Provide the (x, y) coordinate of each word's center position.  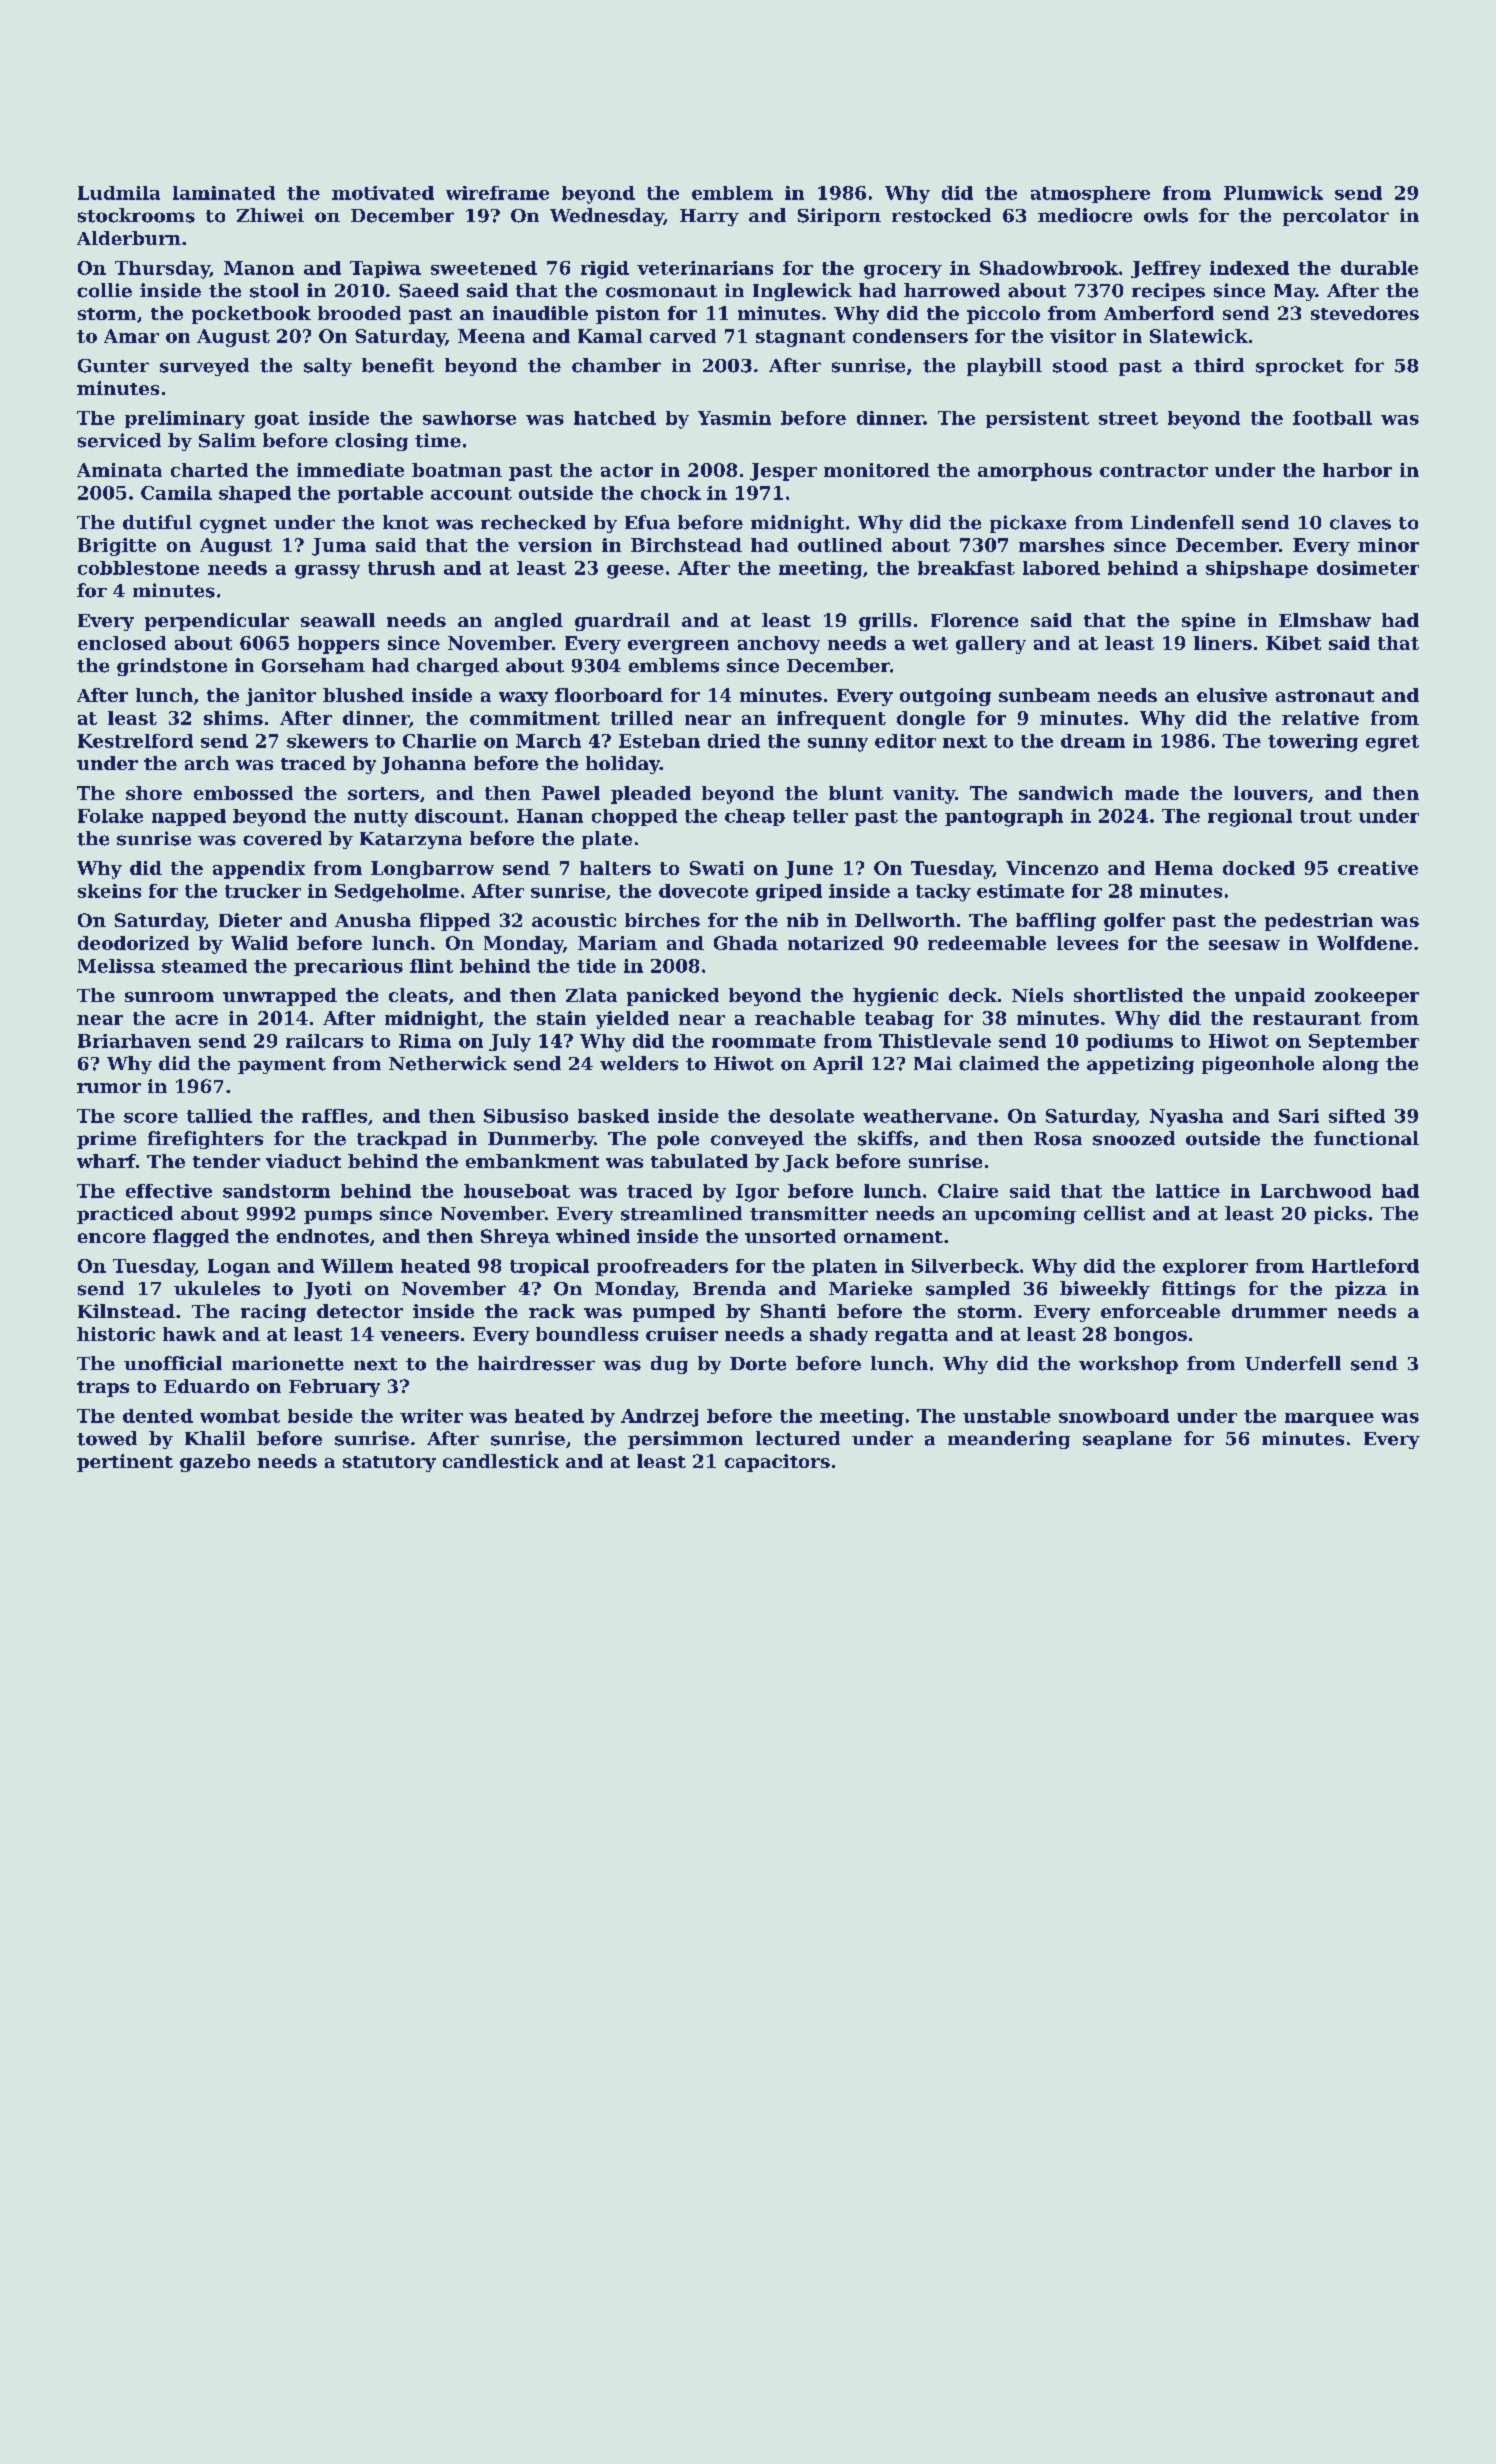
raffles (334, 1116)
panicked (673, 997)
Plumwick (1273, 193)
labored (1061, 568)
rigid (605, 270)
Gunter (113, 366)
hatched (615, 418)
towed (107, 1438)
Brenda (729, 1288)
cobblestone (138, 568)
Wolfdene (1364, 943)
